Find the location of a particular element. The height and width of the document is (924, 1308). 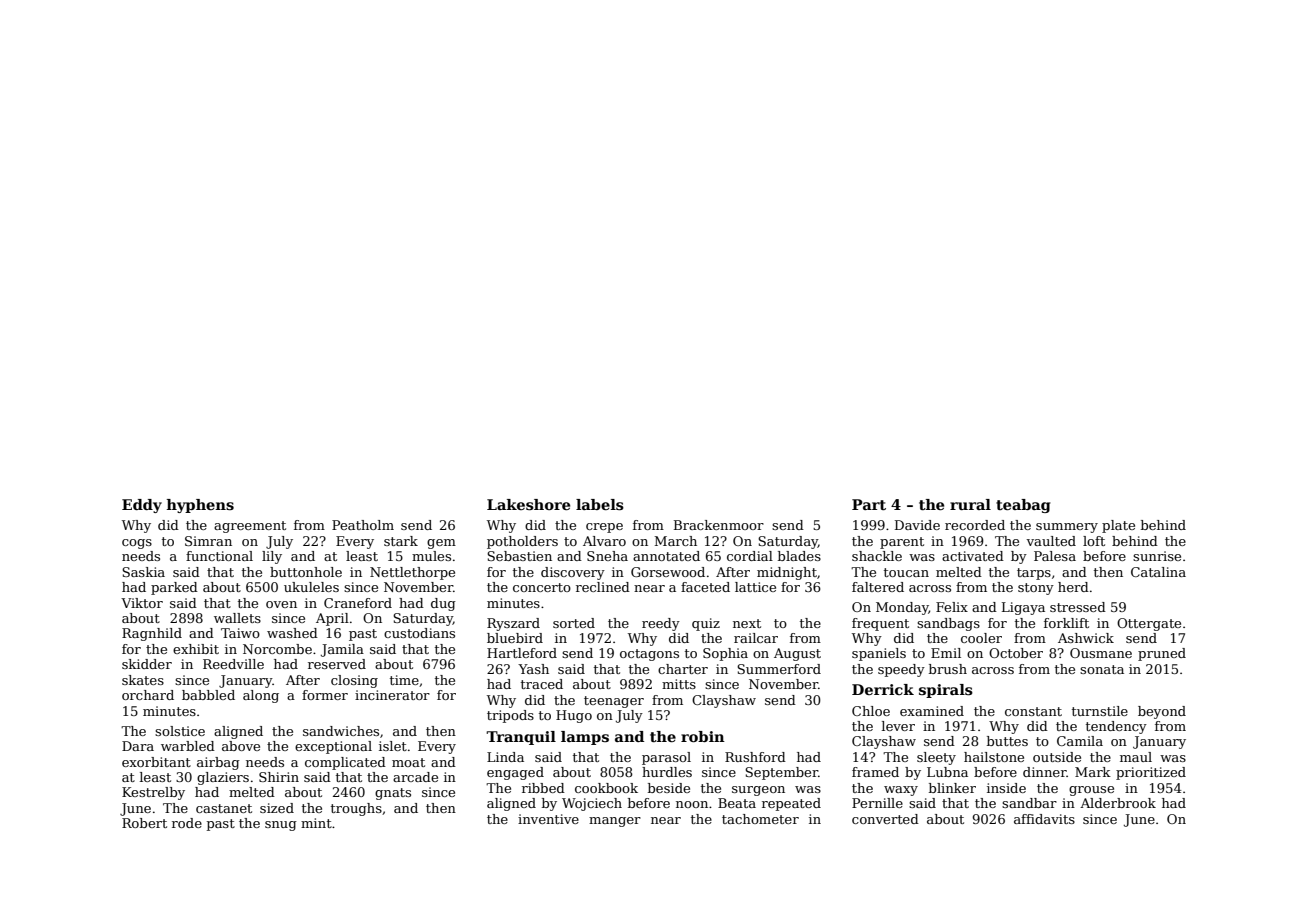

Derrick is located at coordinates (883, 689).
